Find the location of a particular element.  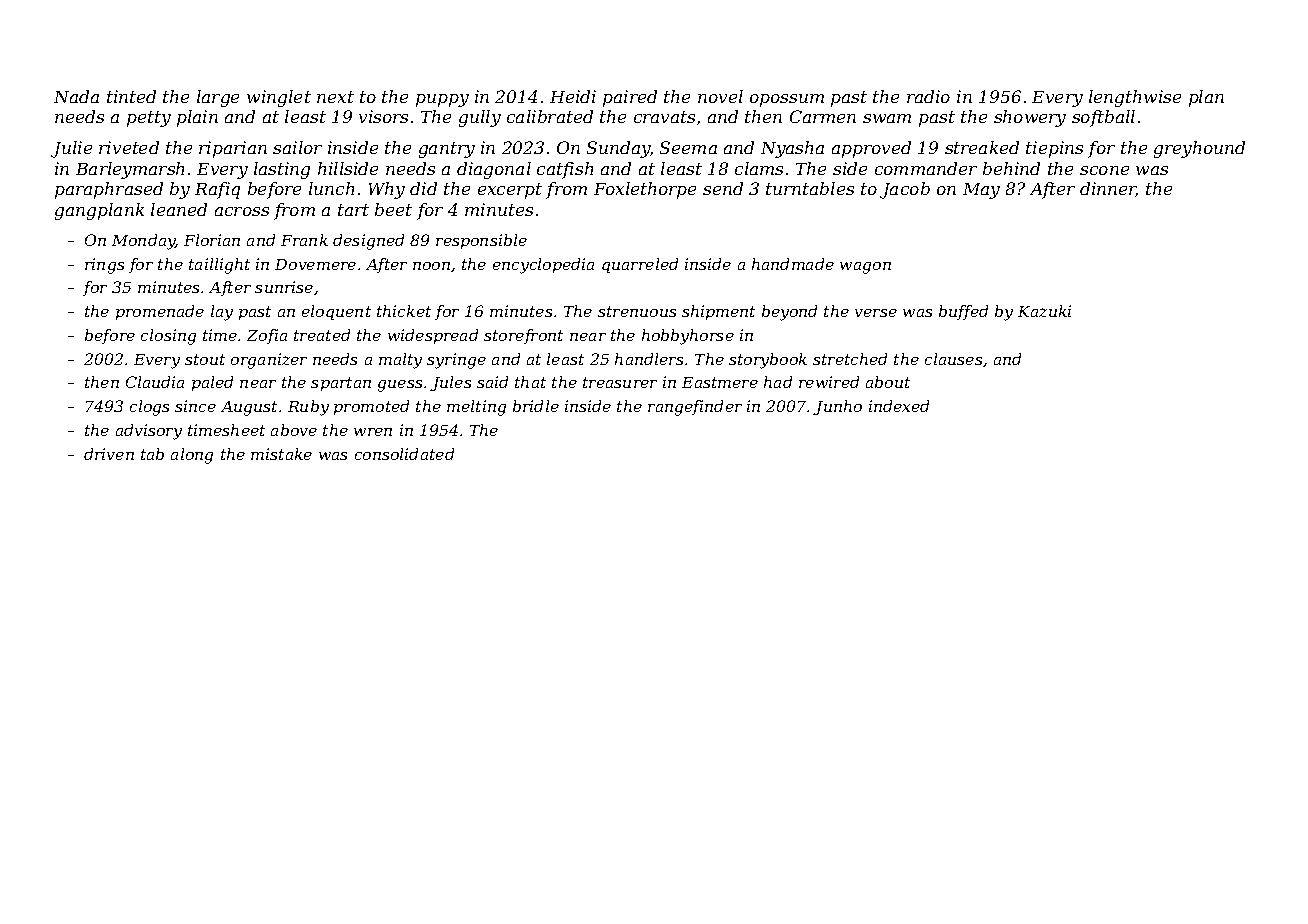

consolidated is located at coordinates (404, 454).
